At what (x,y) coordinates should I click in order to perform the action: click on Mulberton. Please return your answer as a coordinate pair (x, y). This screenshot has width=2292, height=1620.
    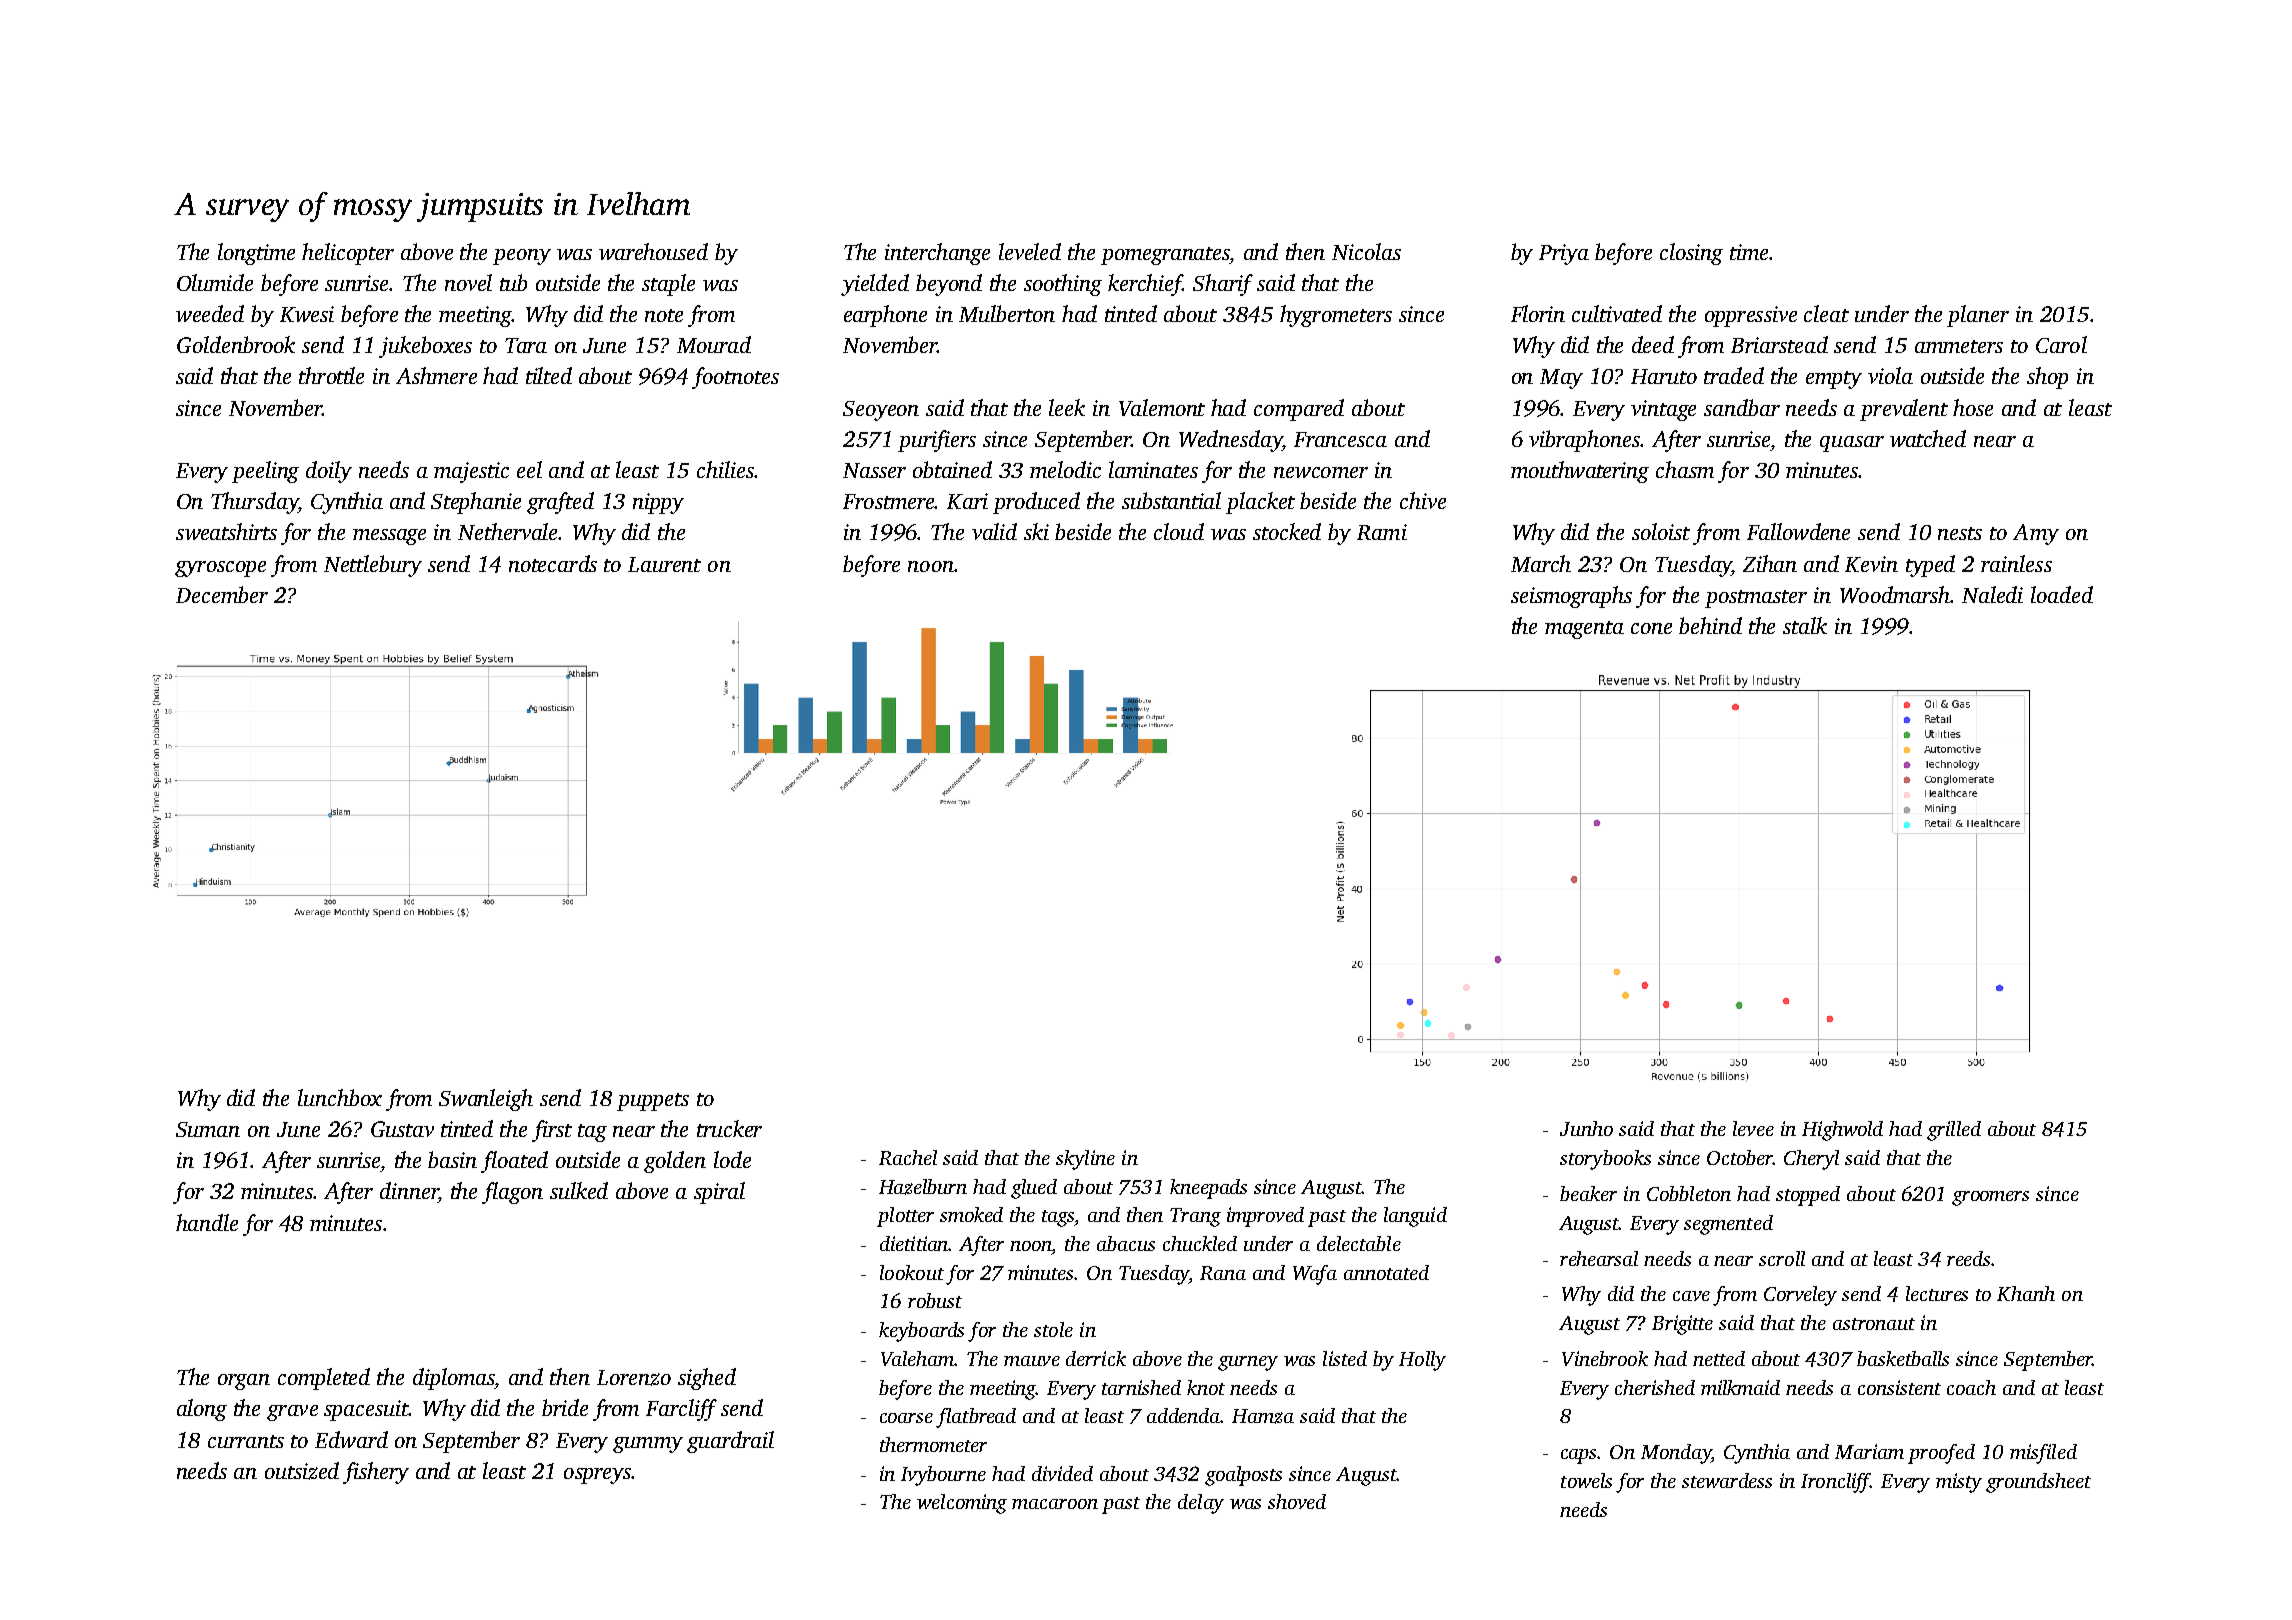
    Looking at the image, I should click on (1007, 313).
